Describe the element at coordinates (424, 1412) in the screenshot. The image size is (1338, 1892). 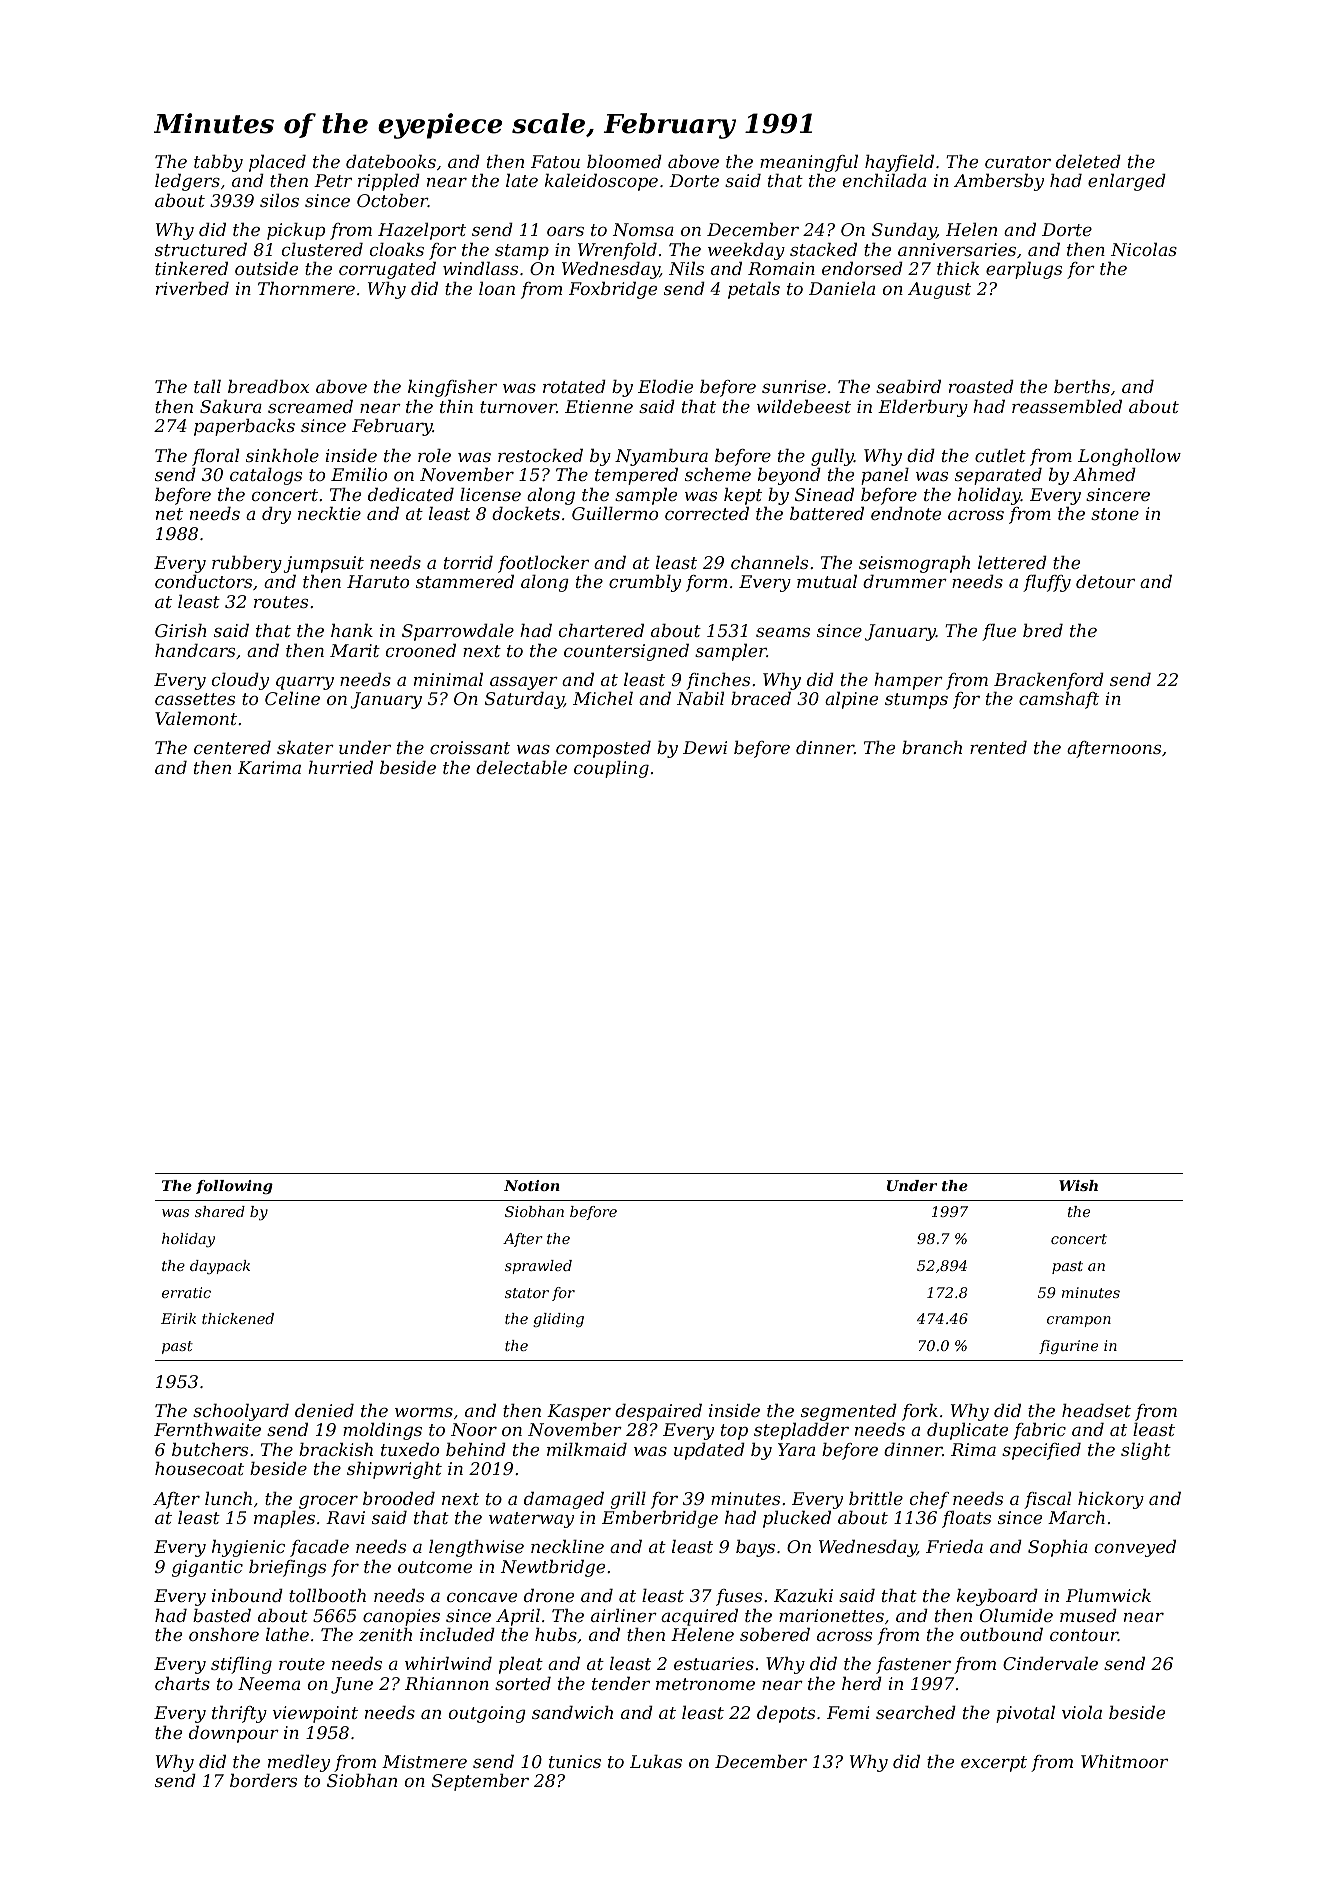
I see `worms` at that location.
